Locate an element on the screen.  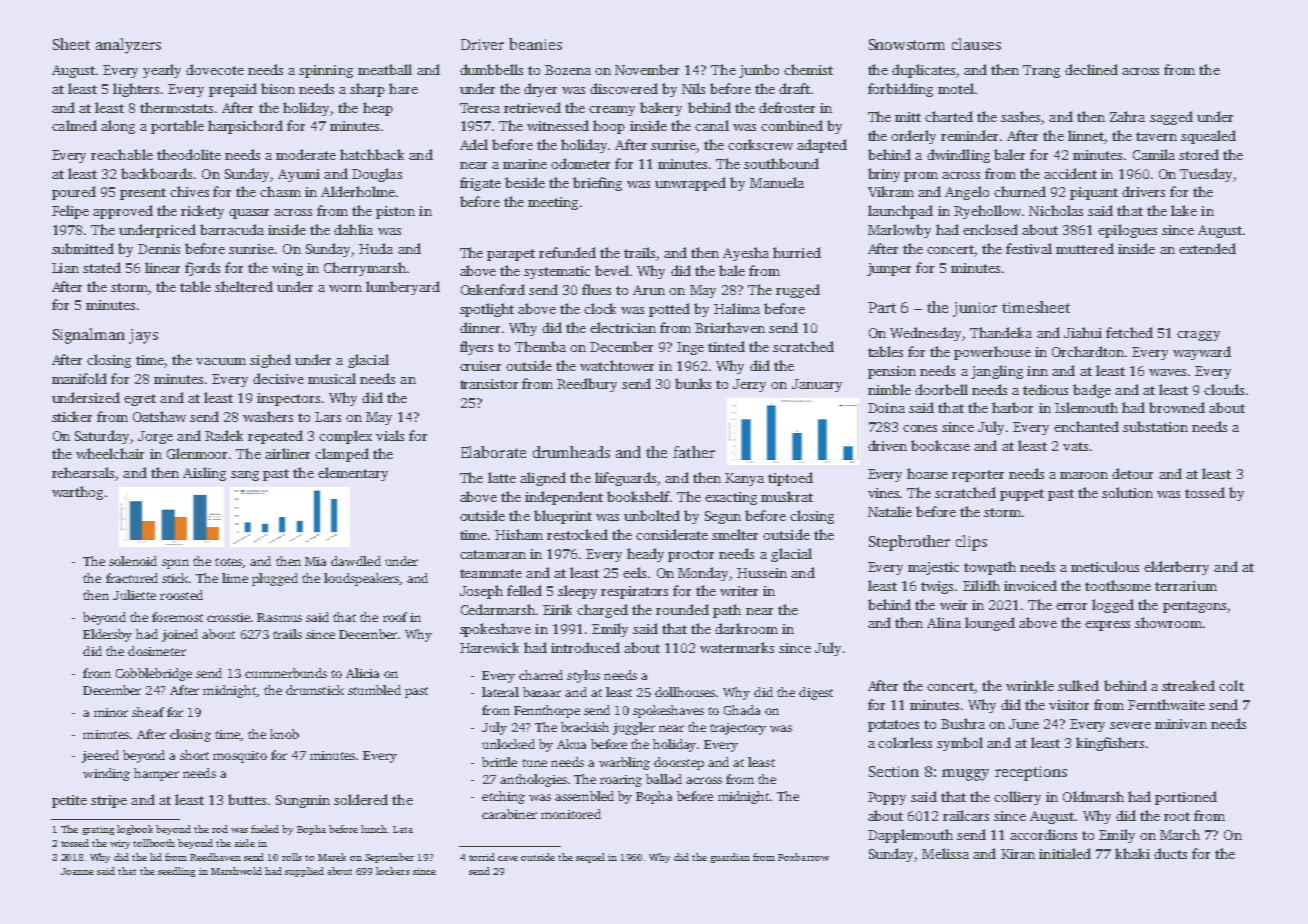
knob is located at coordinates (284, 734).
